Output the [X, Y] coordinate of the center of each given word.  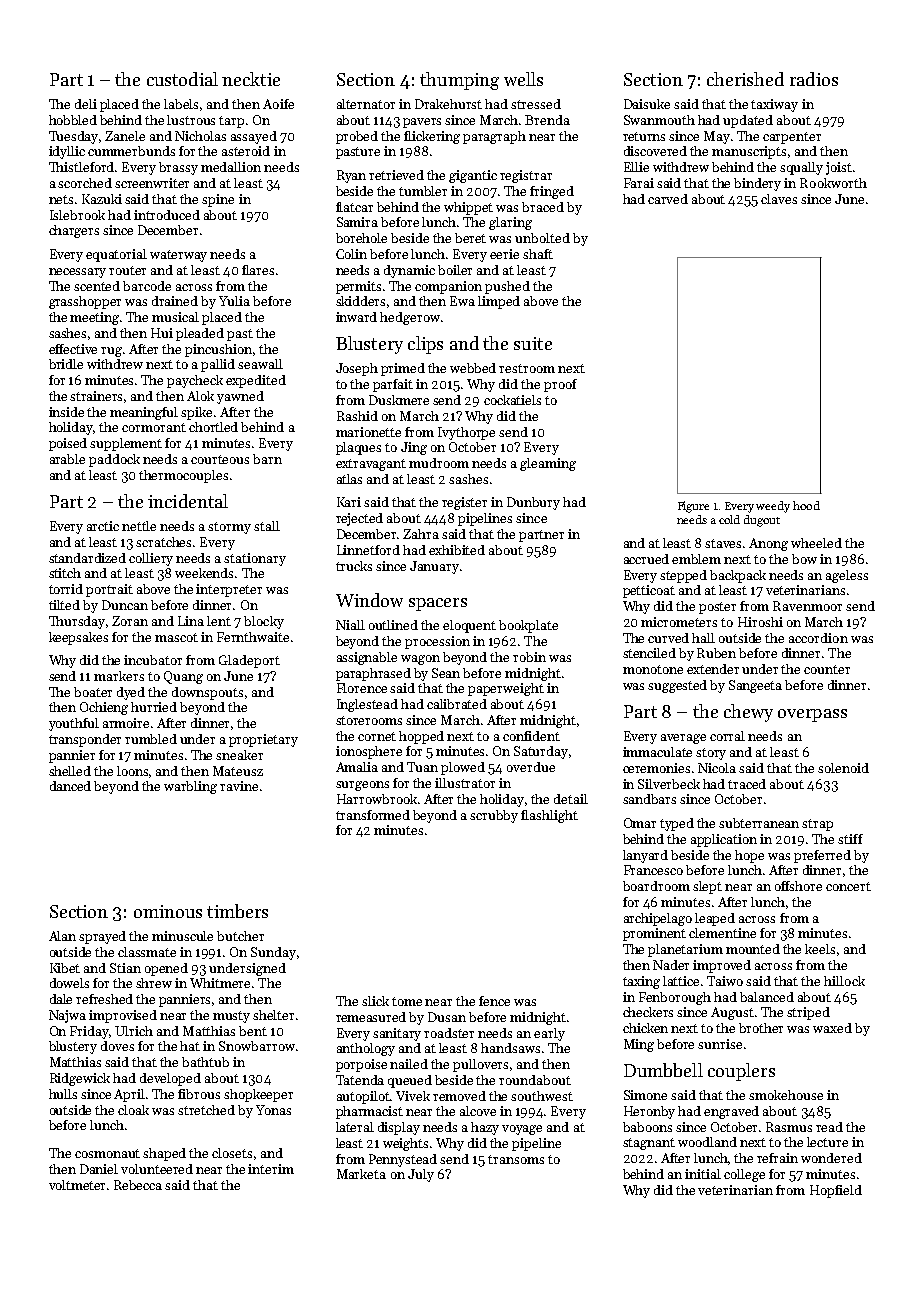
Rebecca [138, 1185]
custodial [182, 79]
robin [529, 657]
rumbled [151, 739]
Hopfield [836, 1191]
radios [814, 79]
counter [827, 669]
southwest [542, 1096]
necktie [251, 79]
